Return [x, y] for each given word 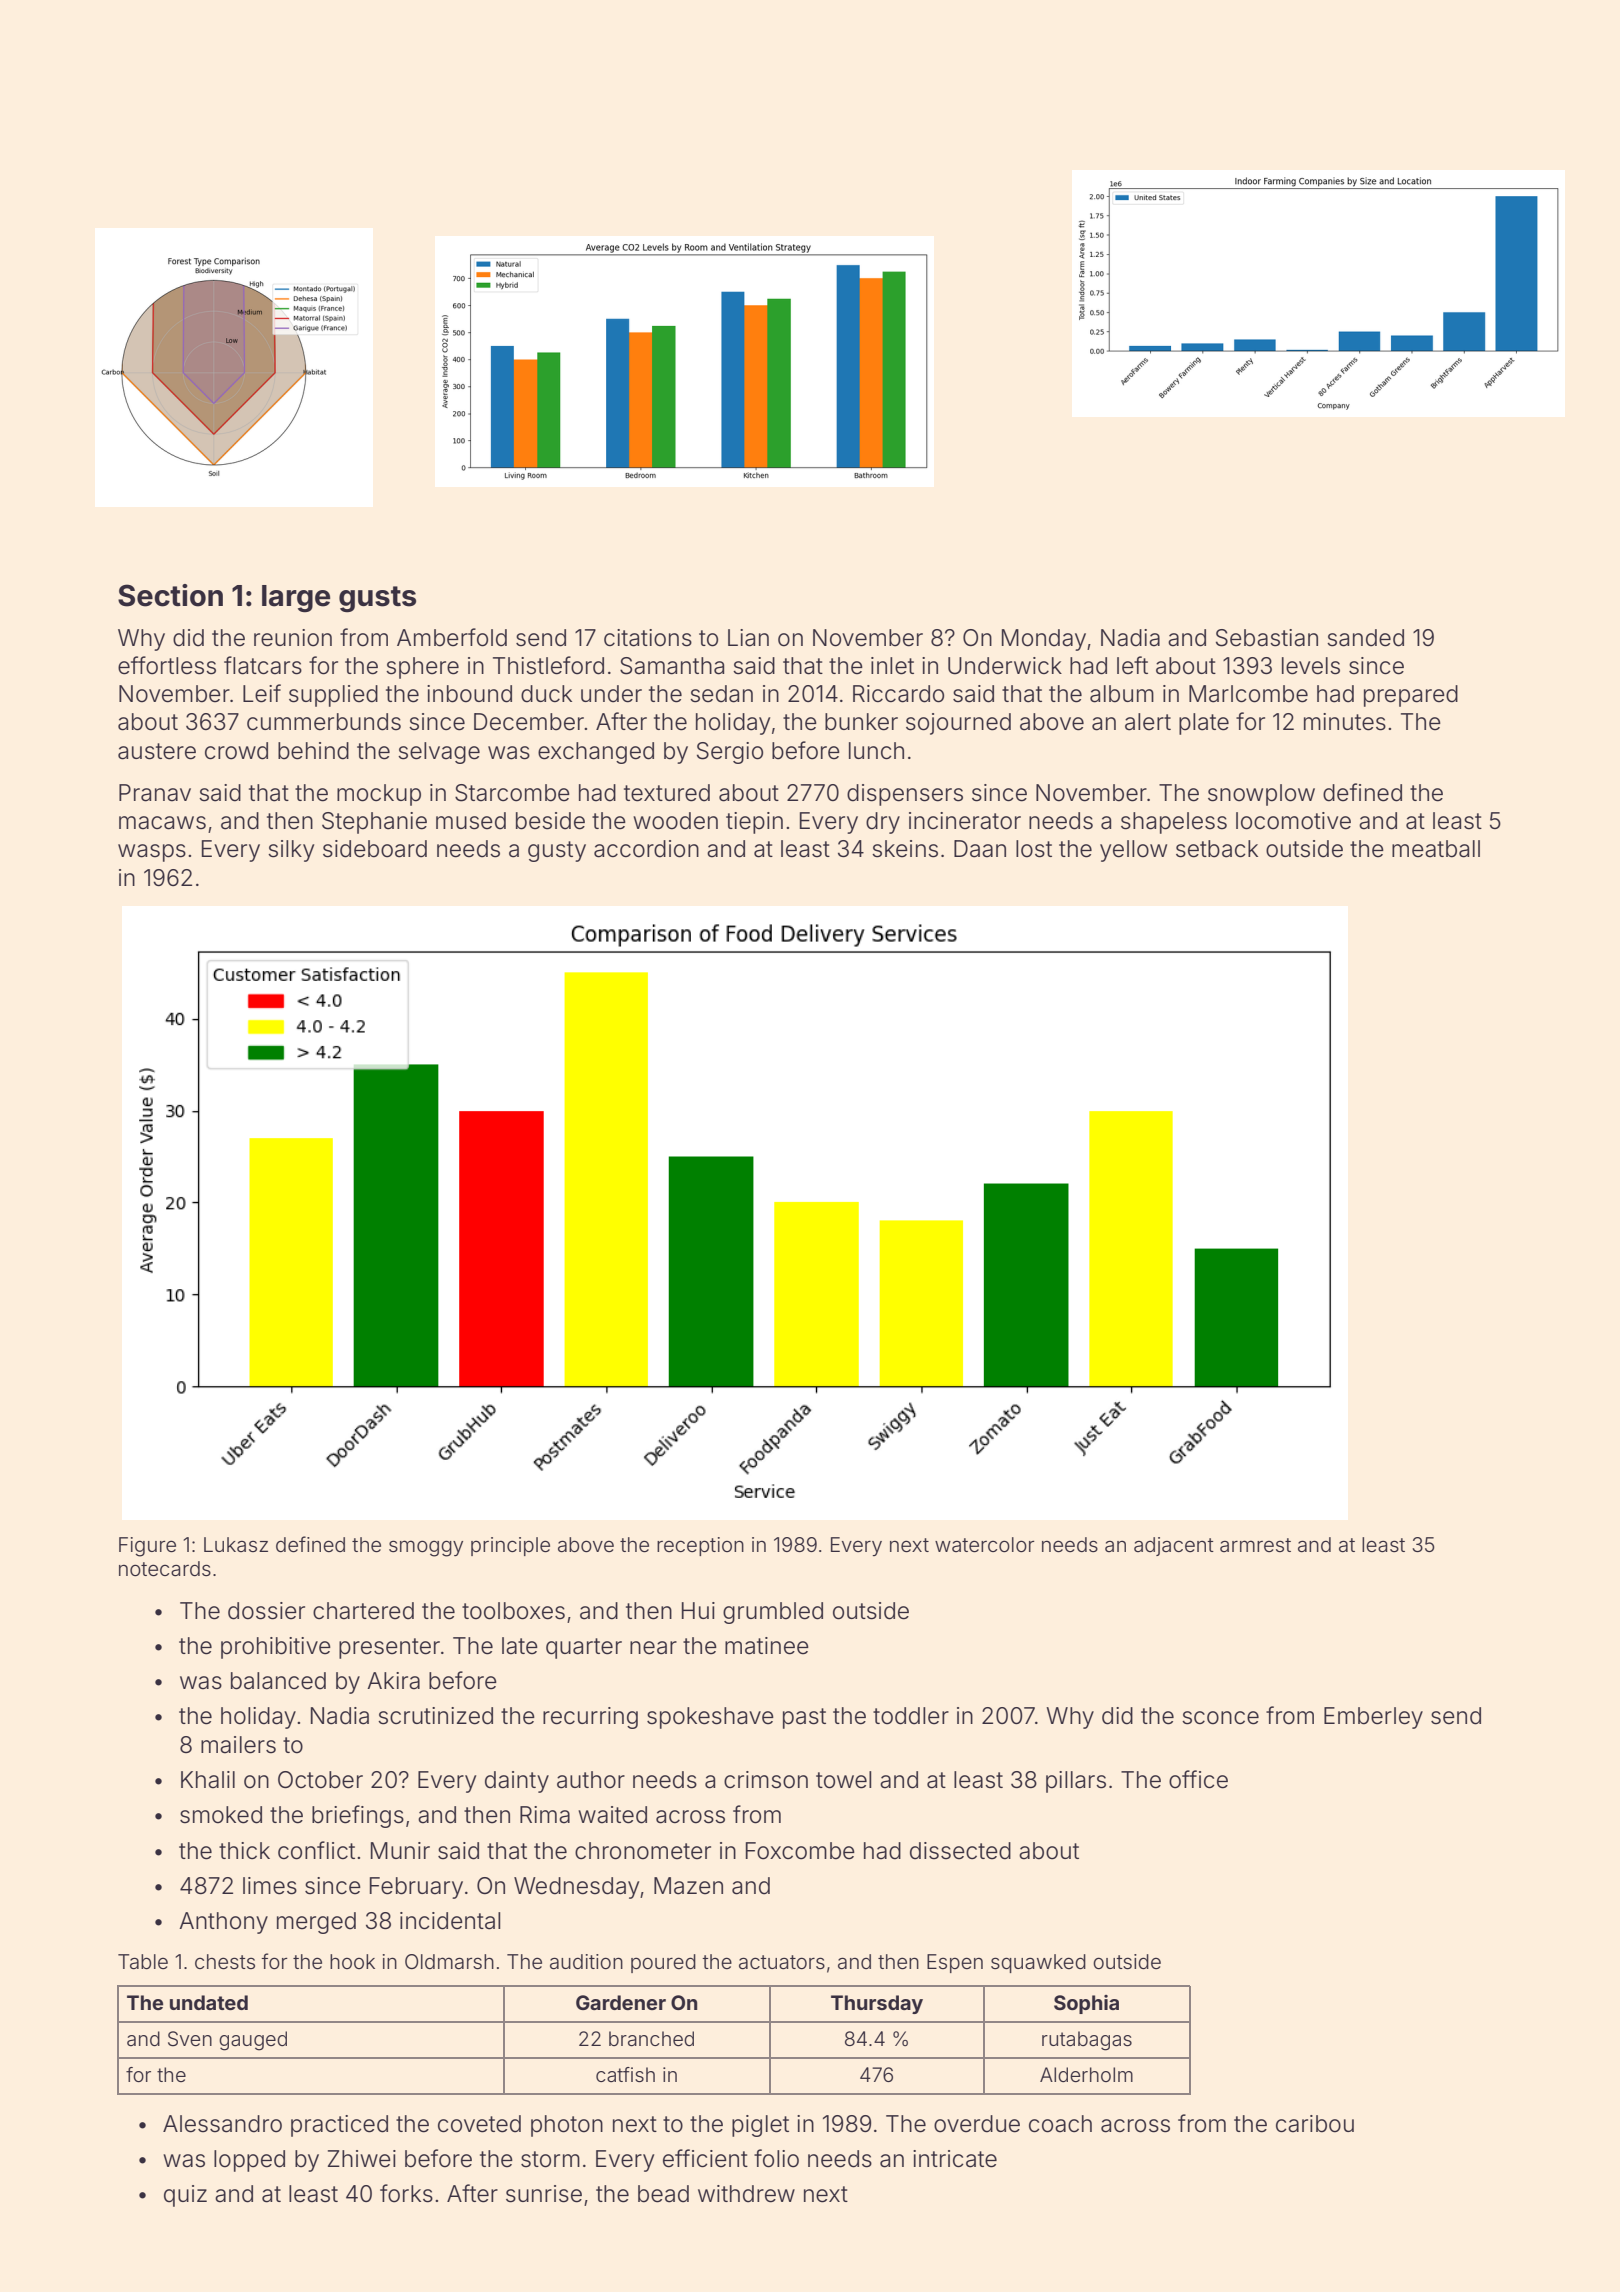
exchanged [596, 753]
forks [406, 2193]
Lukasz [236, 1544]
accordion [646, 849]
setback [1217, 849]
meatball [1436, 849]
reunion [293, 638]
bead [663, 2194]
